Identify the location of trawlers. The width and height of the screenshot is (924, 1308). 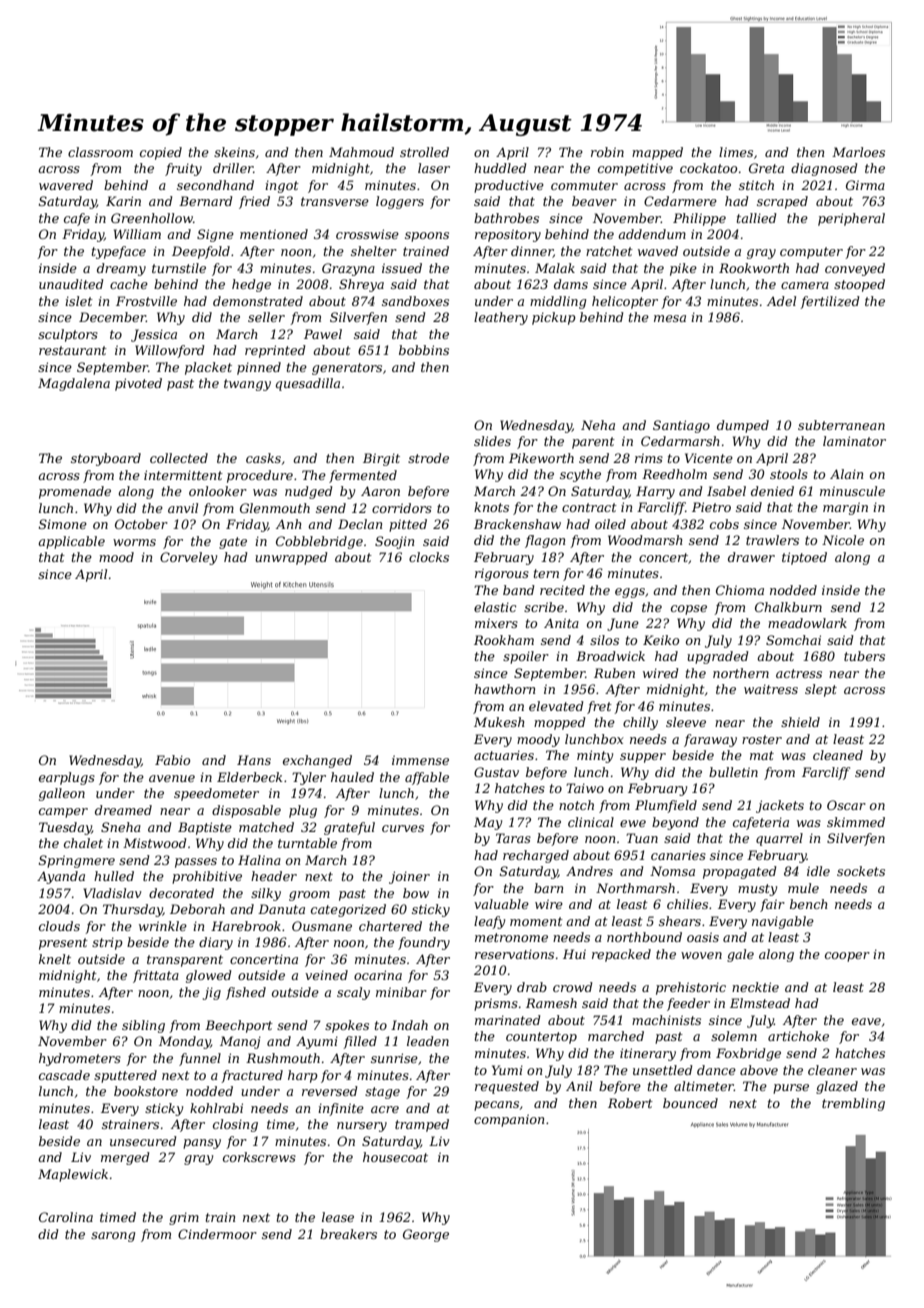
(772, 540).
